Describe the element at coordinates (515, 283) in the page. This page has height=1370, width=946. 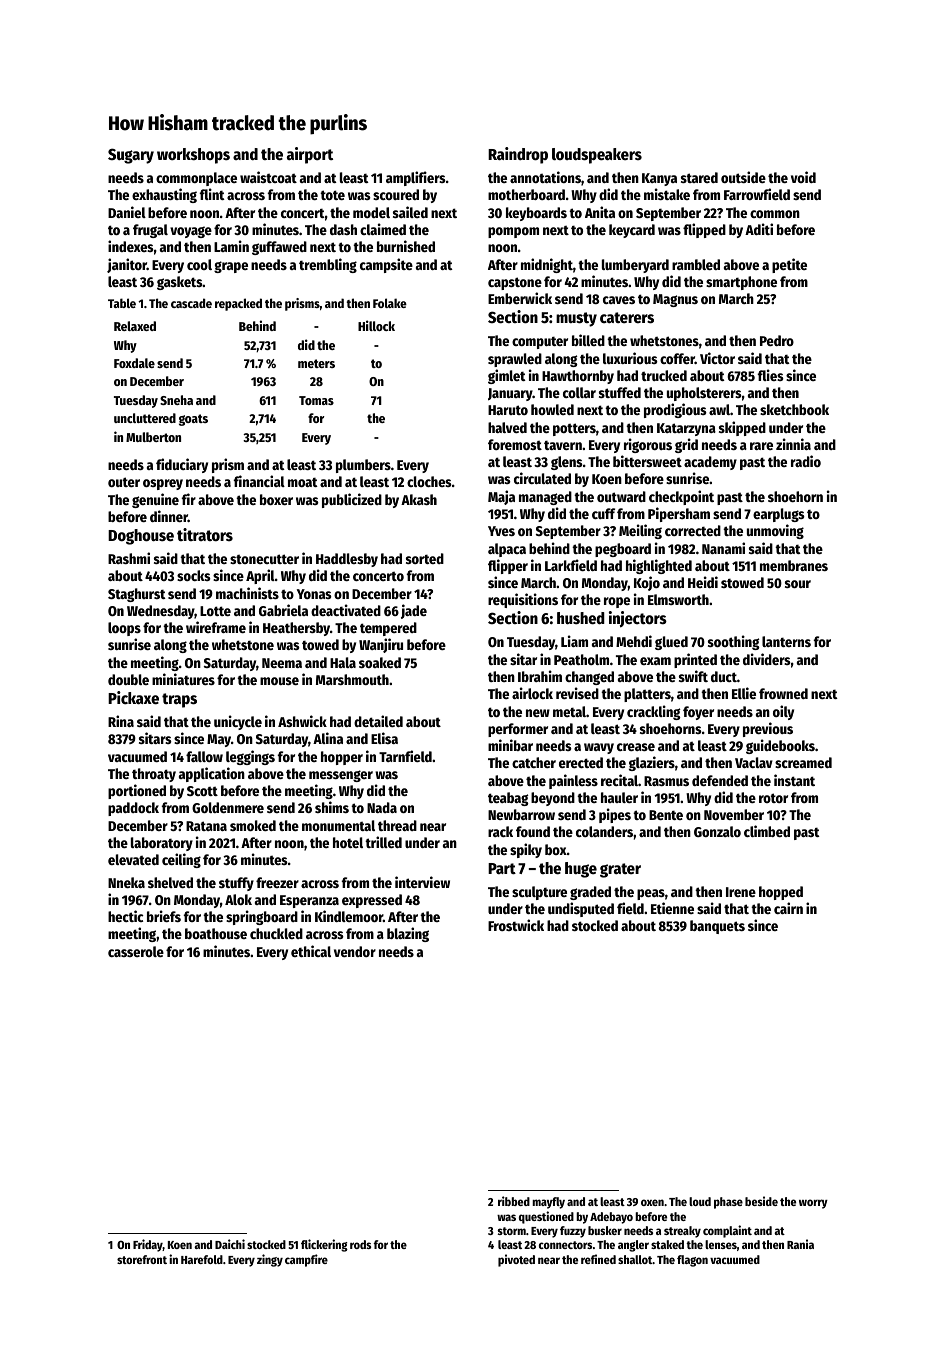
I see `capstone` at that location.
